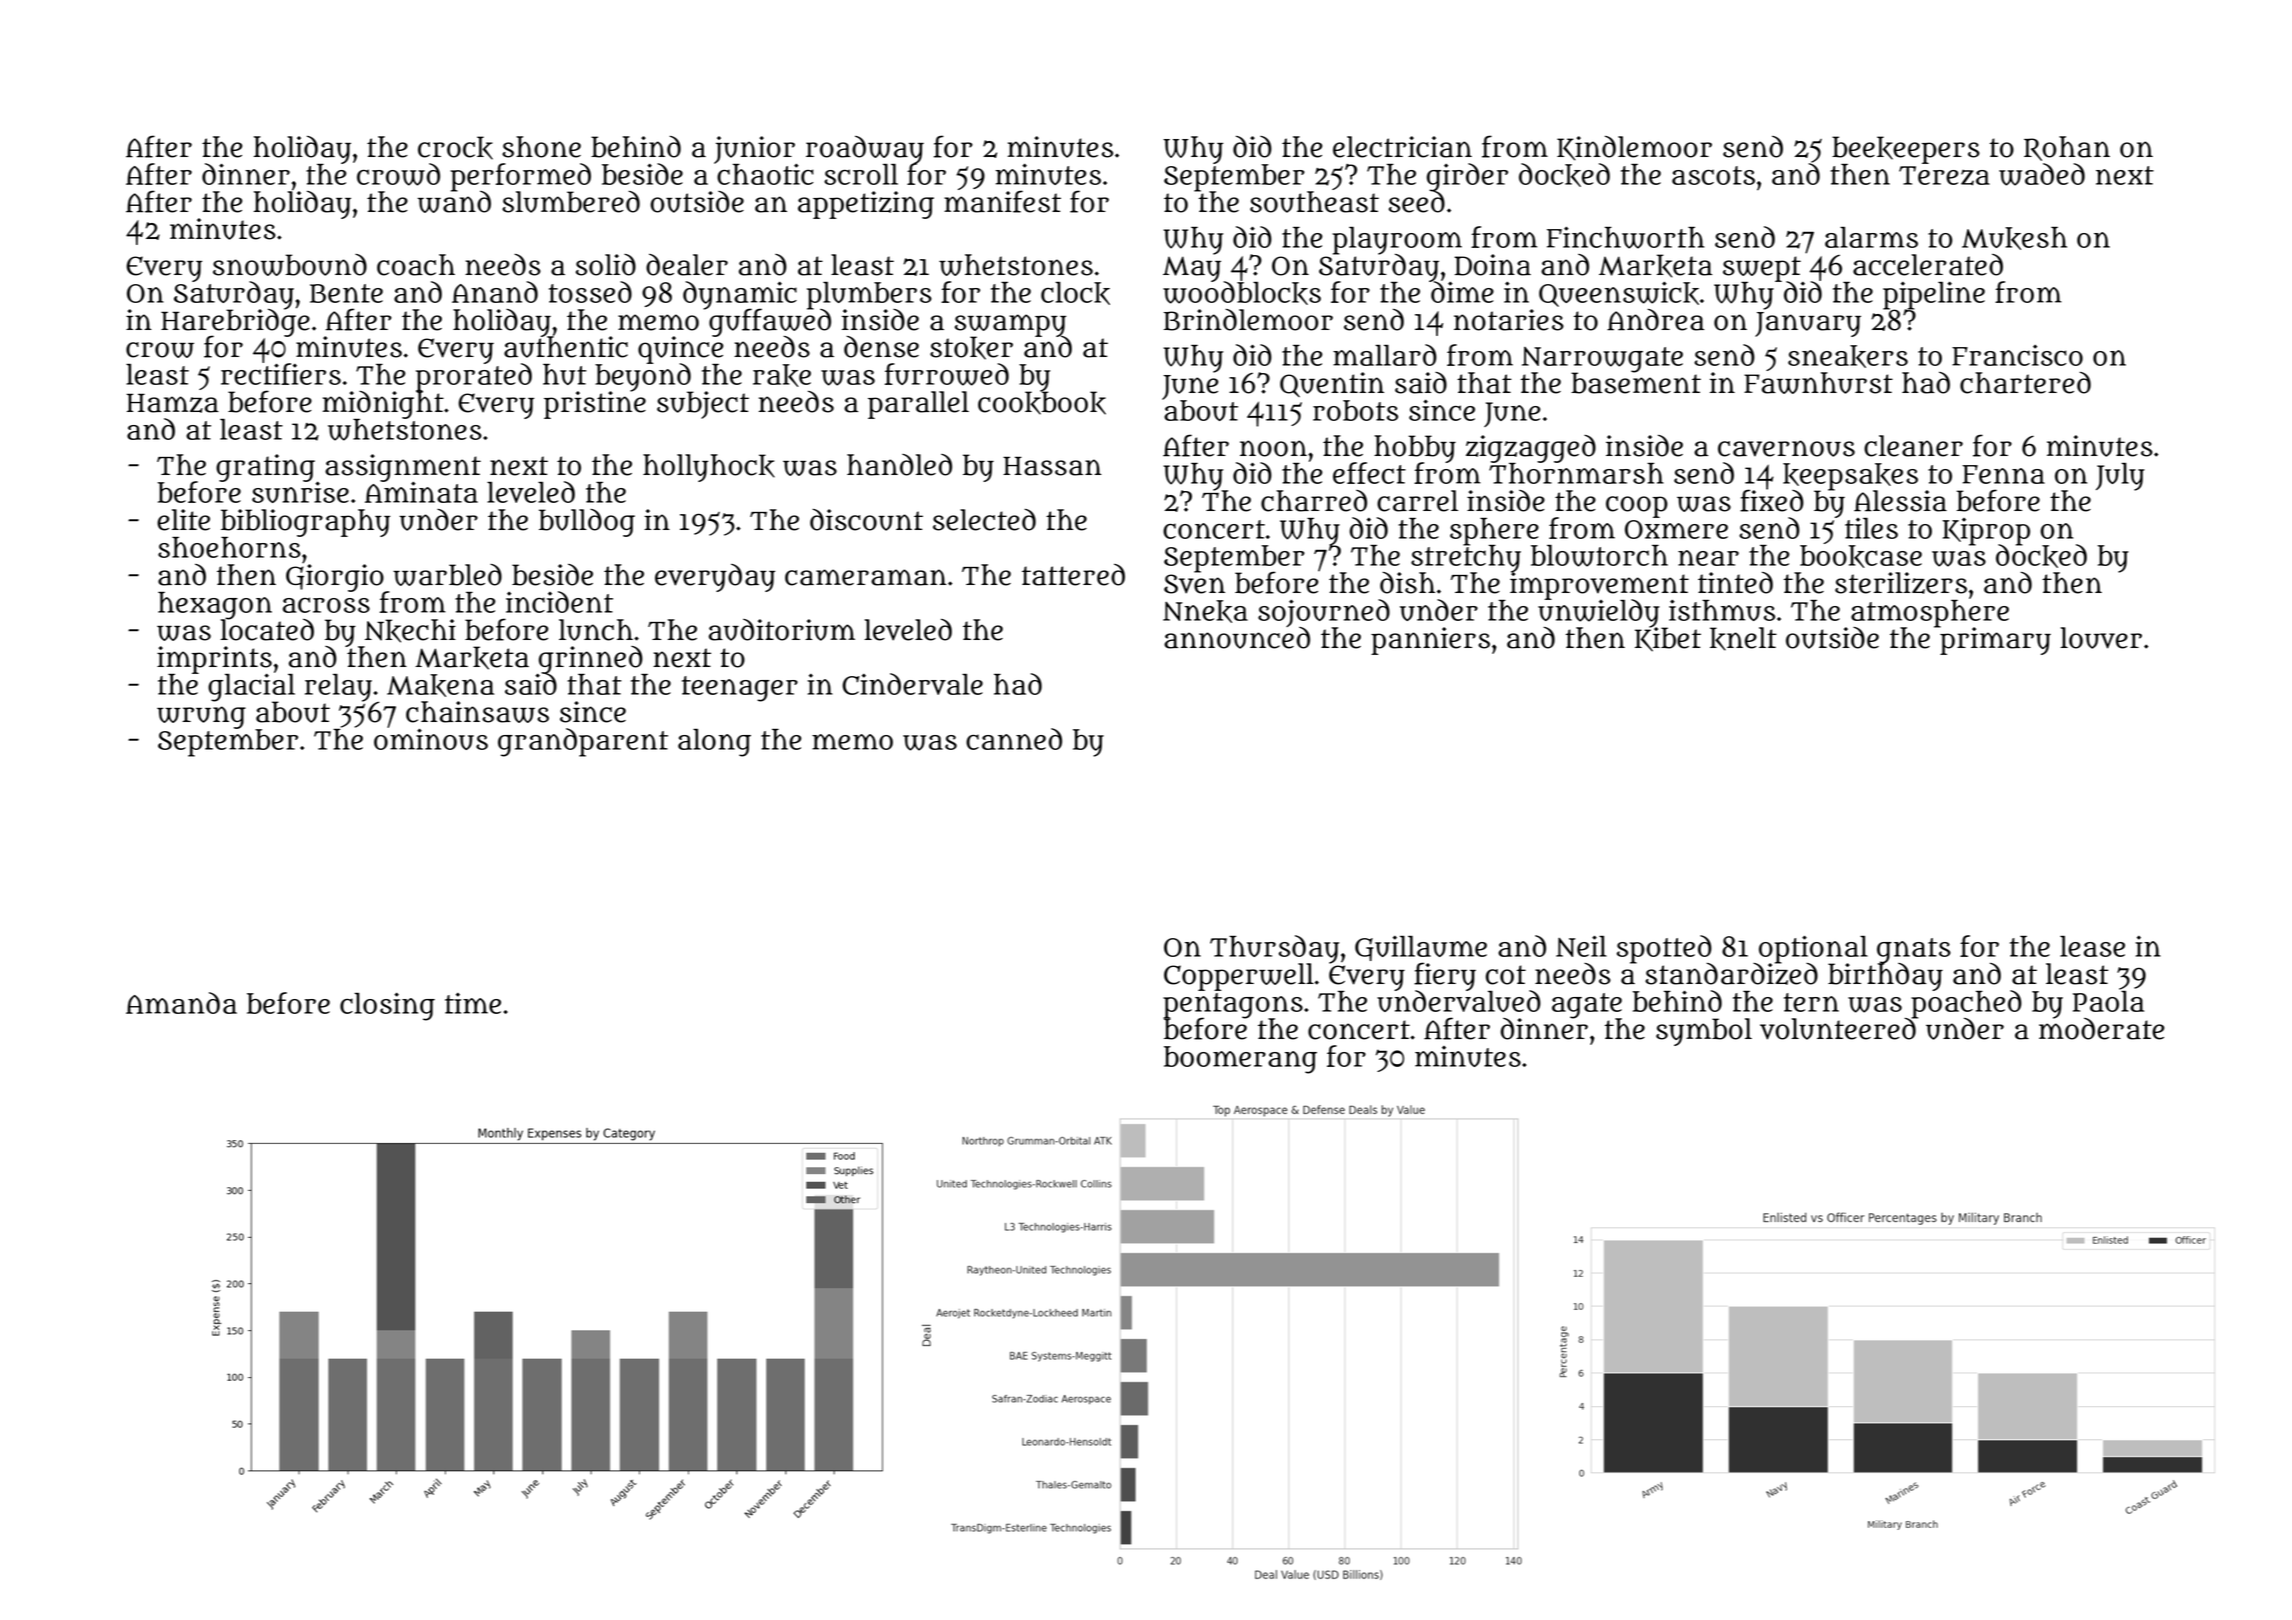  What do you see at coordinates (1813, 949) in the document?
I see `optional` at bounding box center [1813, 949].
